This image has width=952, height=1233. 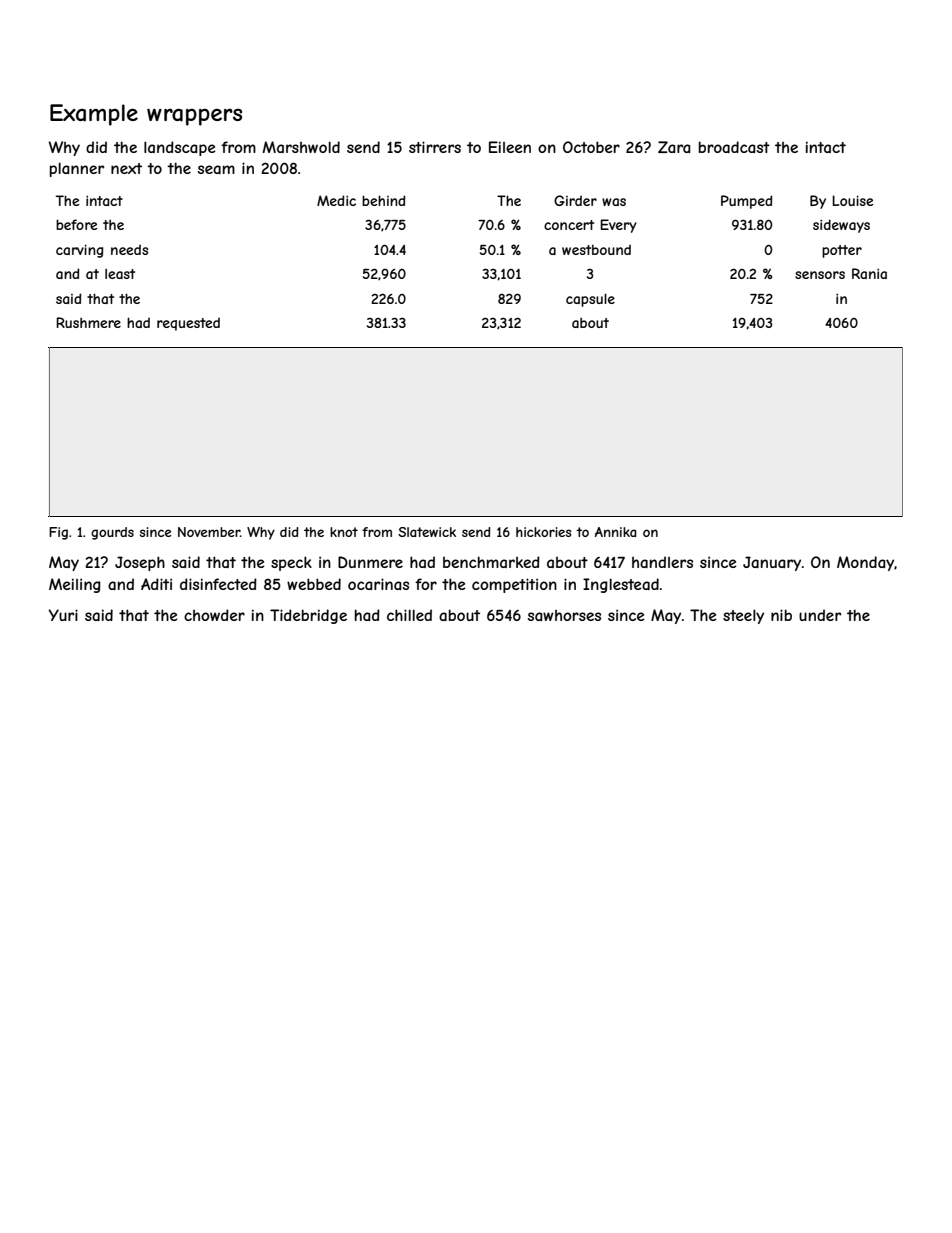 What do you see at coordinates (734, 147) in the image?
I see `broadcast` at bounding box center [734, 147].
